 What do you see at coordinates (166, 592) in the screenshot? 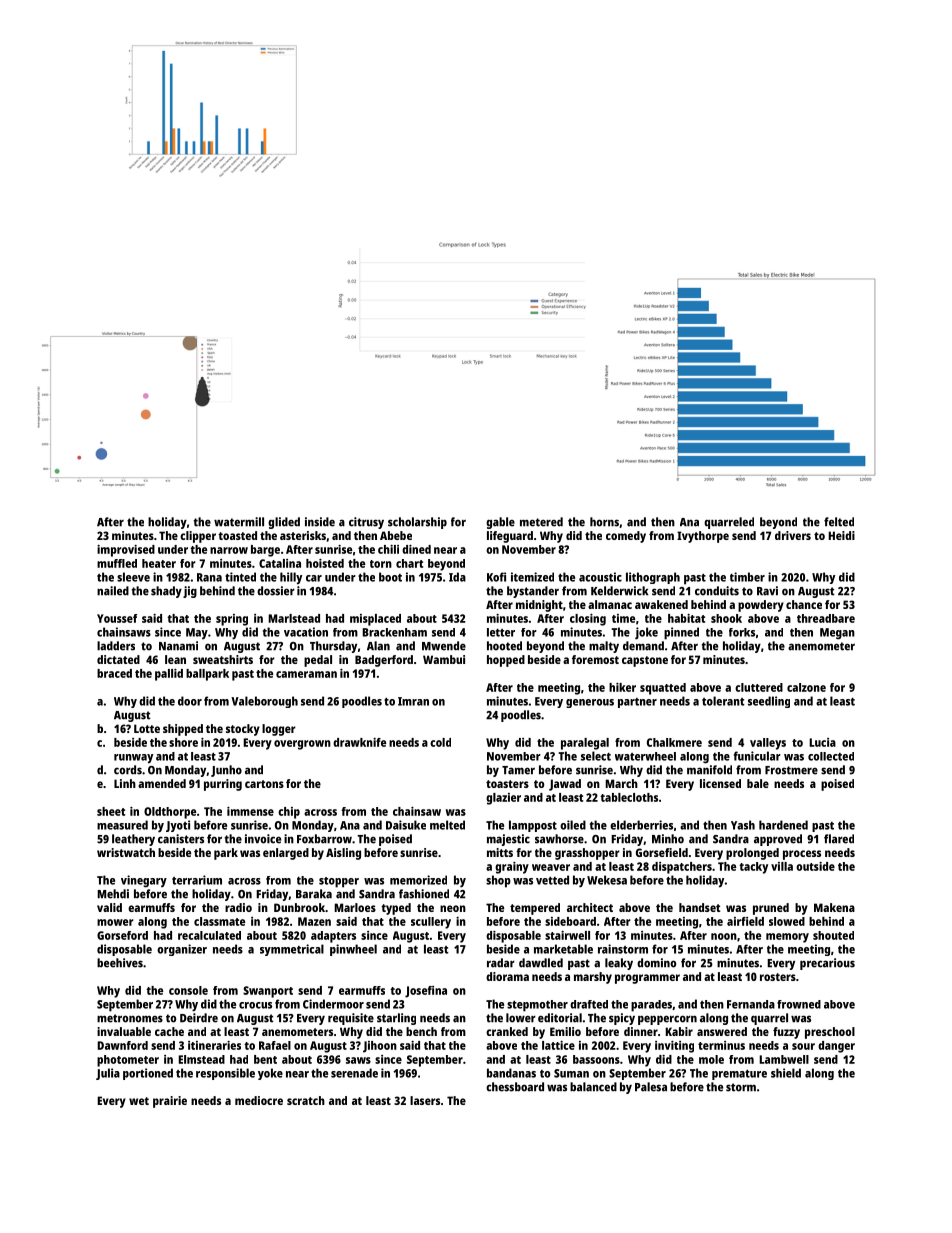
I see `shady` at bounding box center [166, 592].
